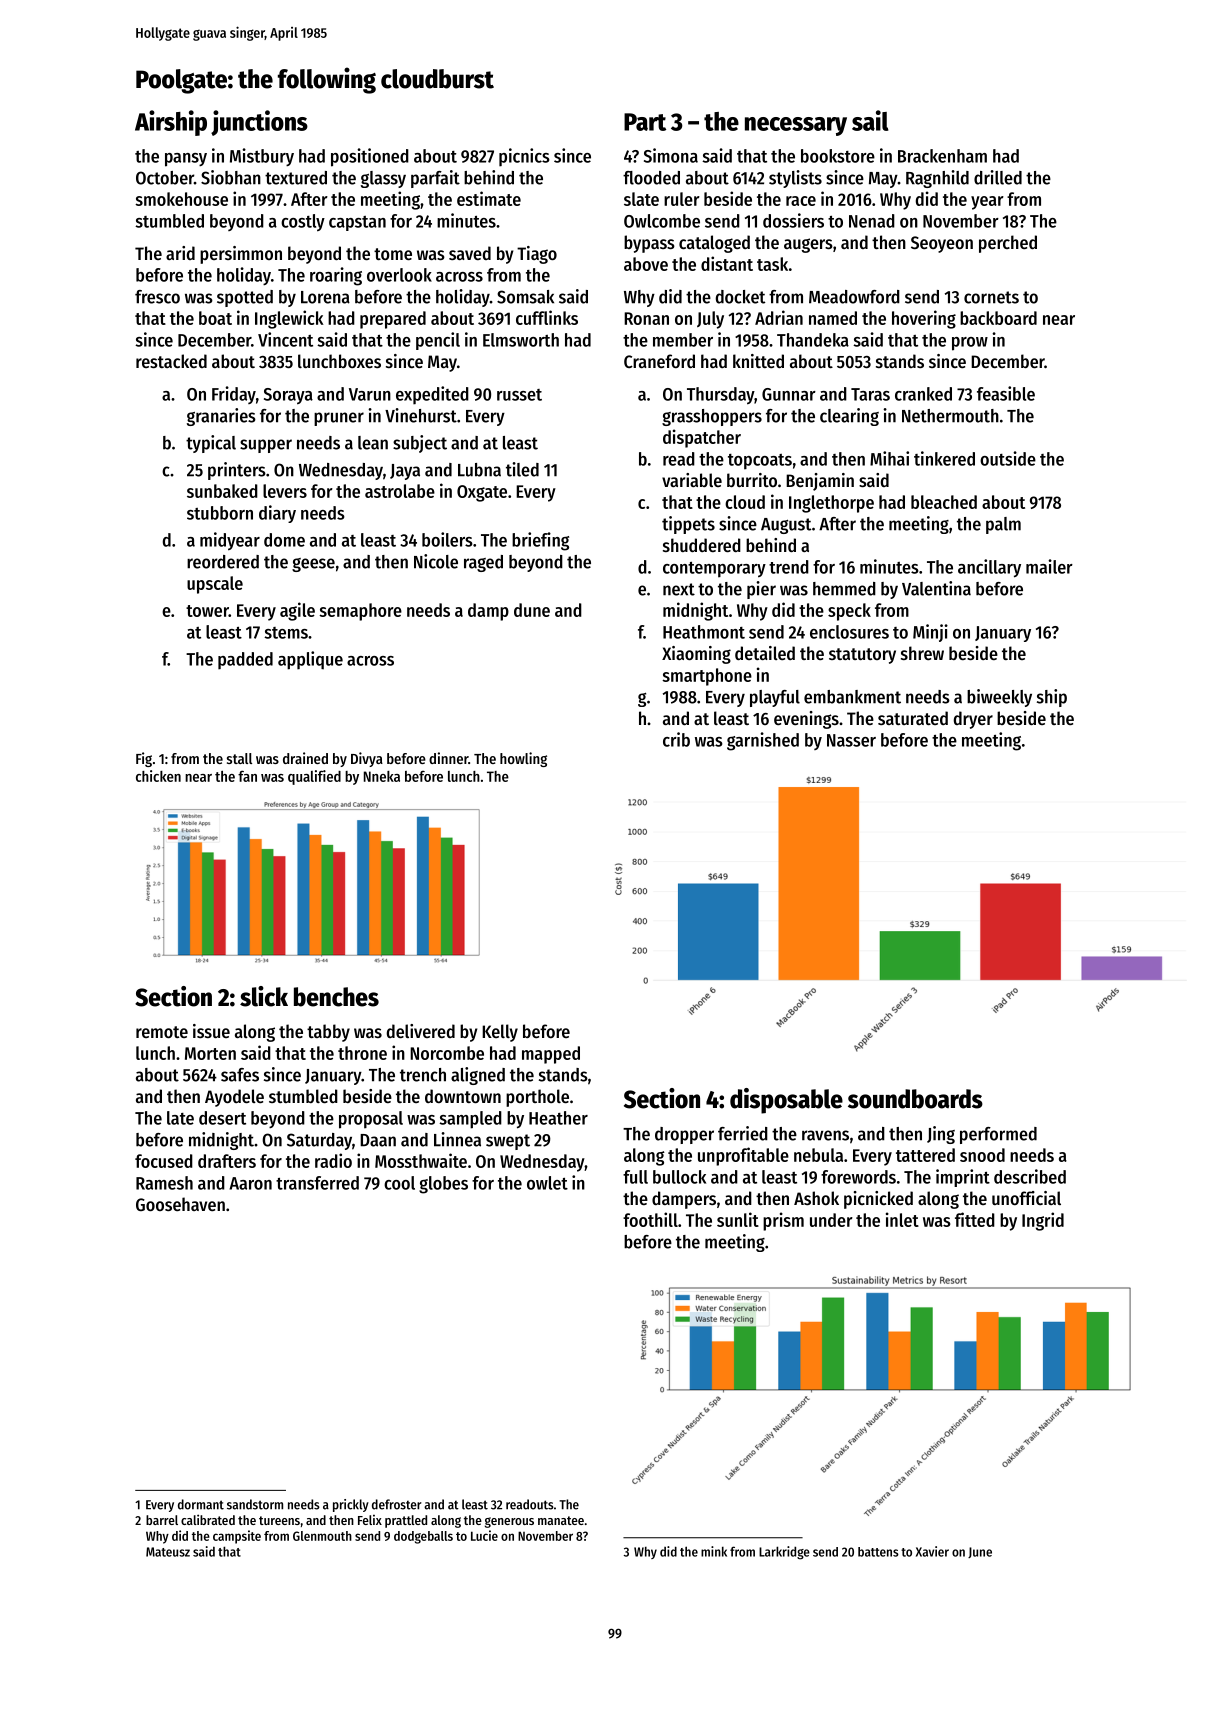 This page has height=1720, width=1216. What do you see at coordinates (998, 1135) in the page?
I see `performed` at bounding box center [998, 1135].
